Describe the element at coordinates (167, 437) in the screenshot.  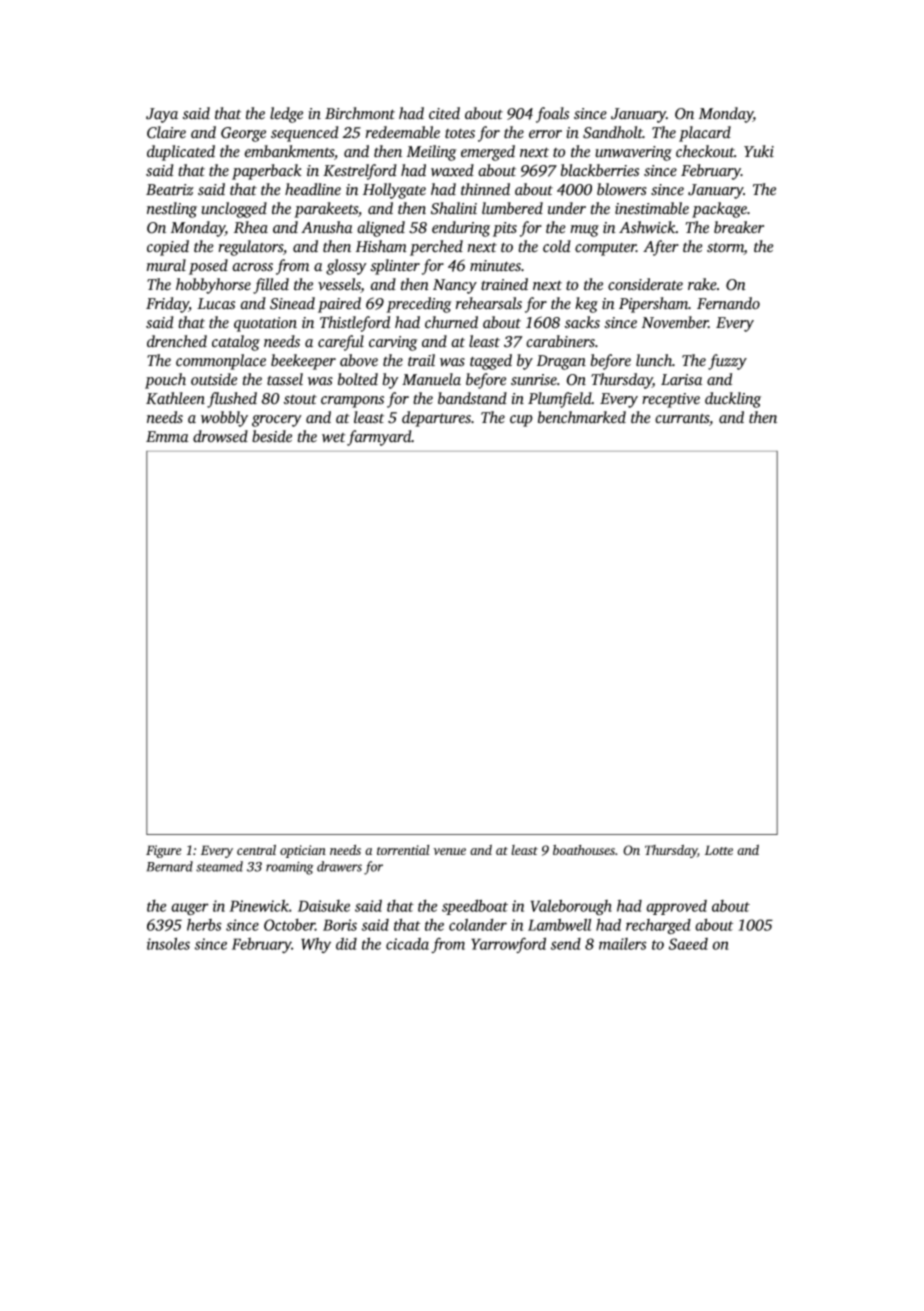
I see `Emma` at that location.
